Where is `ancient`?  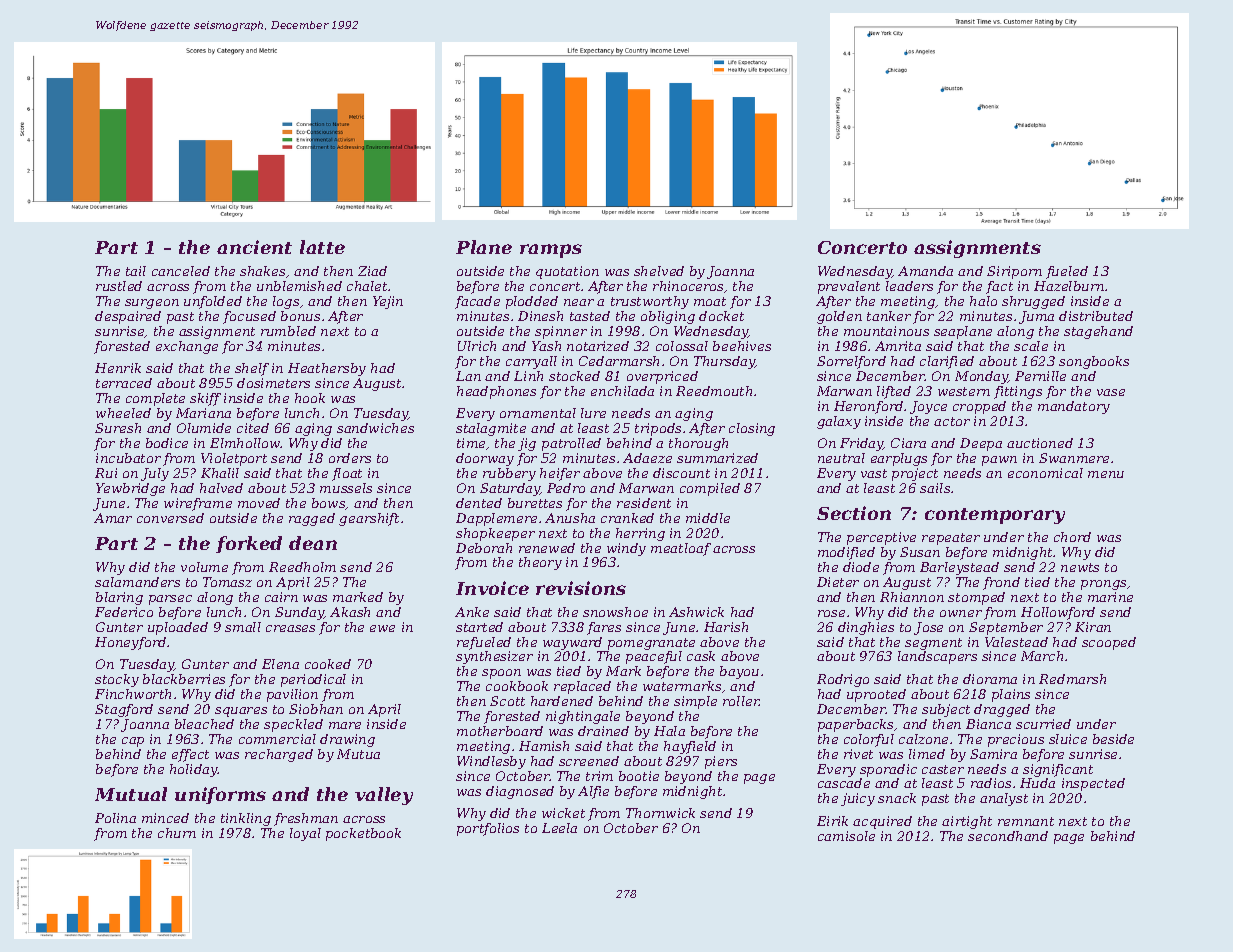 ancient is located at coordinates (254, 247).
